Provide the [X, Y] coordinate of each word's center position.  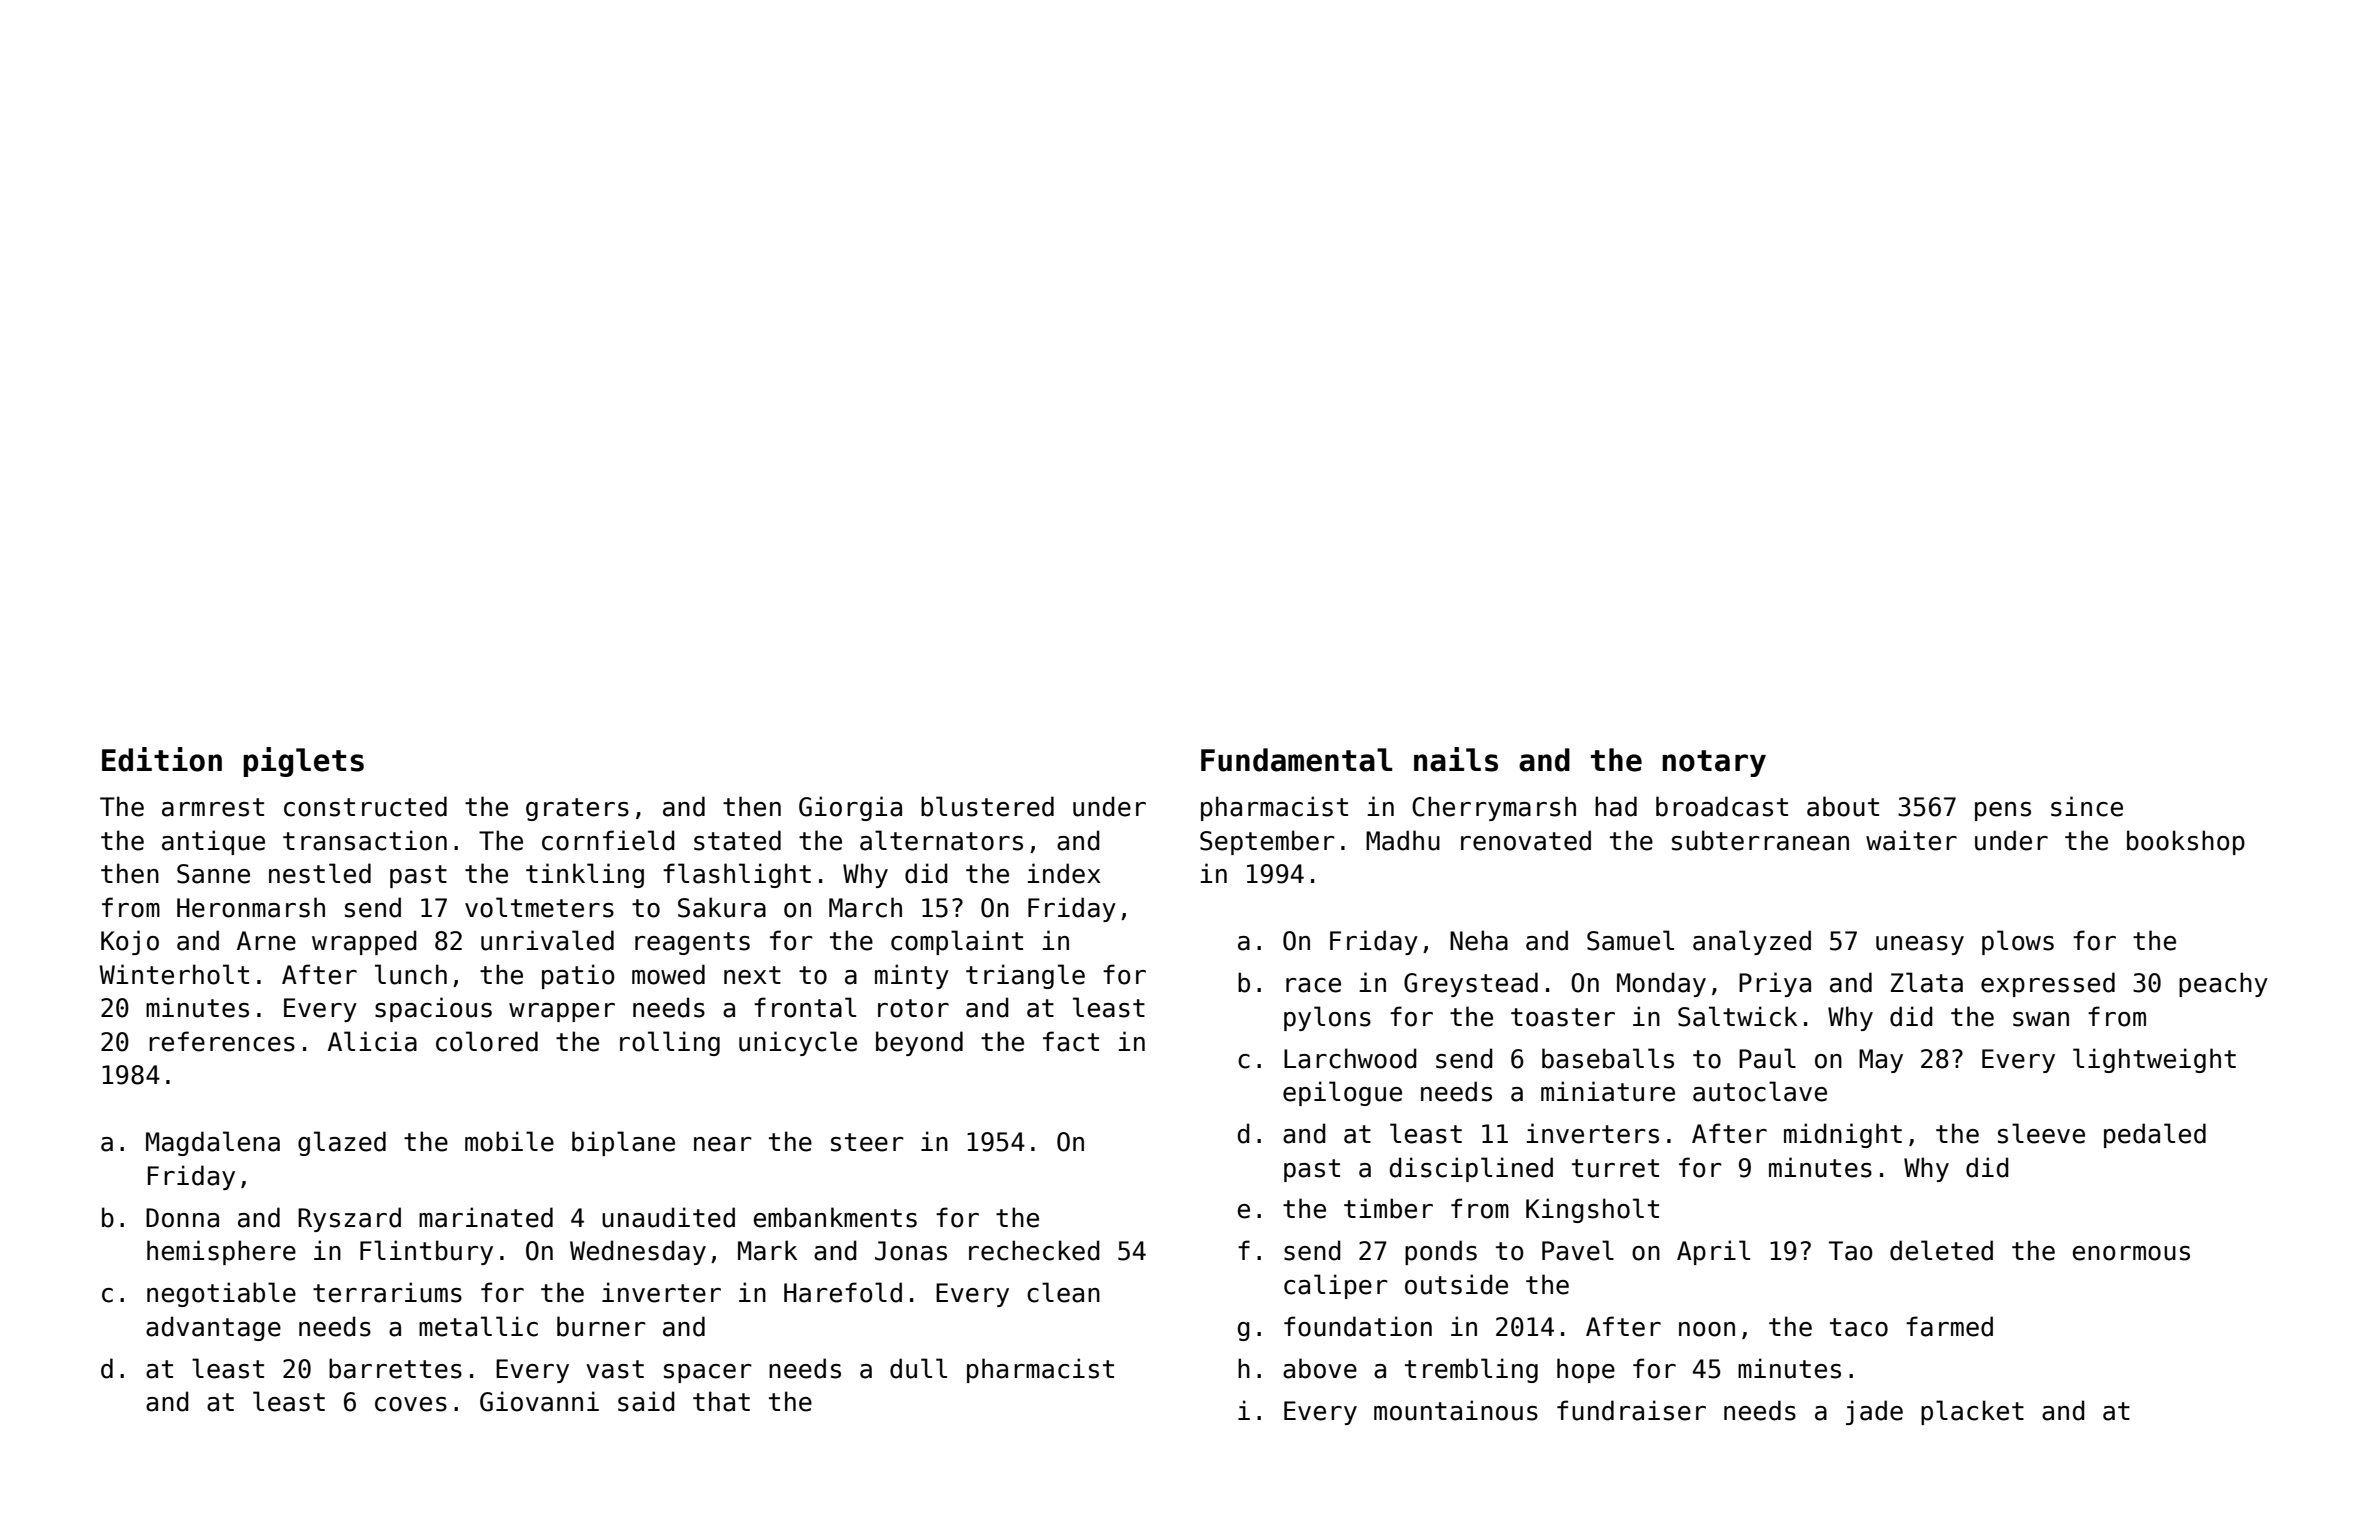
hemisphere [221, 1252]
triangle [1025, 976]
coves [411, 1404]
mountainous [1456, 1410]
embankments [835, 1217]
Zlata [1927, 982]
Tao [1851, 1251]
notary [1714, 763]
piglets [303, 762]
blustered [987, 806]
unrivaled [547, 940]
